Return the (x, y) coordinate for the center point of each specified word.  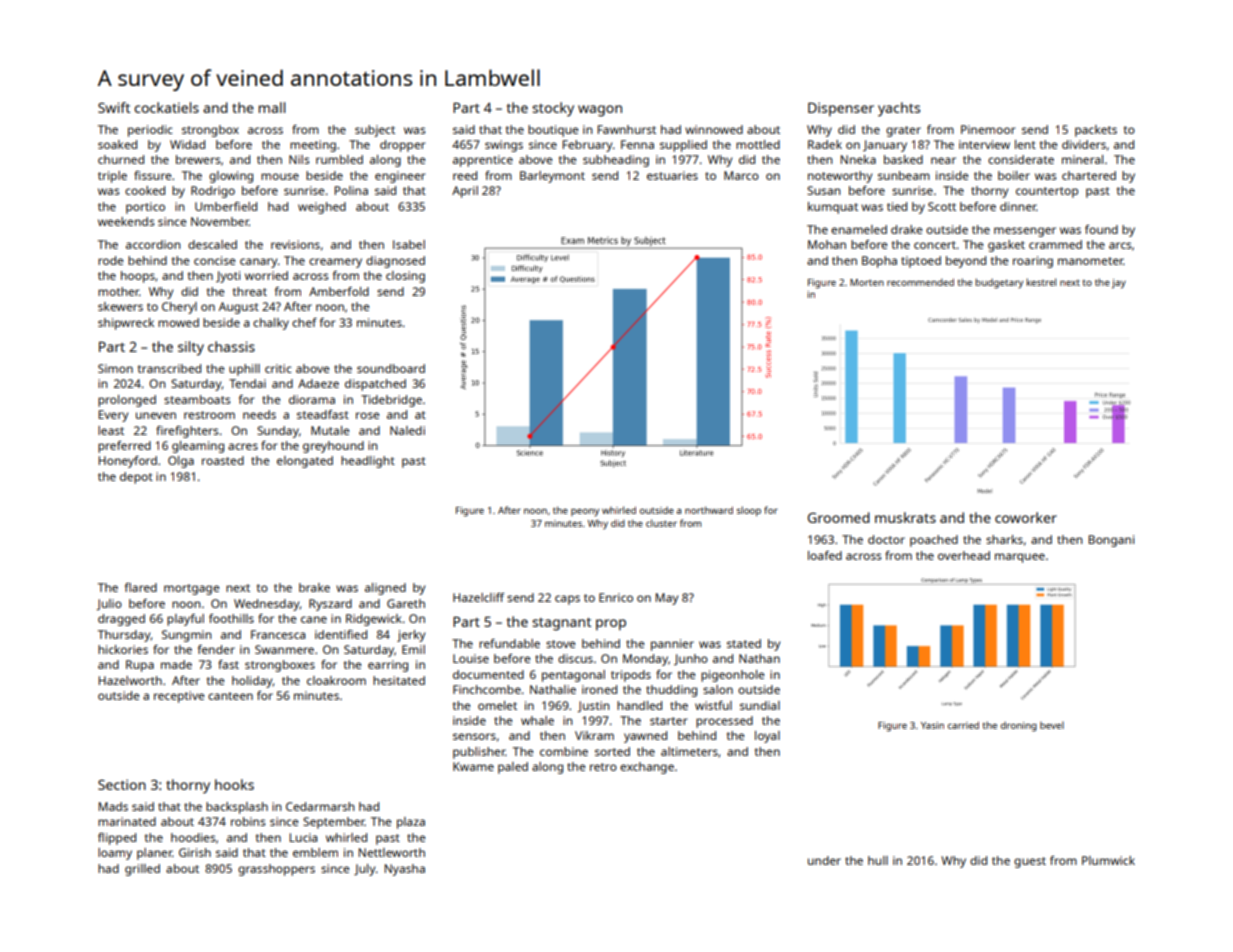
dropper (402, 146)
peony (585, 513)
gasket (1006, 246)
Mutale (330, 430)
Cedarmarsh (320, 806)
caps (567, 600)
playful (185, 620)
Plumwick (1108, 860)
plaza (411, 823)
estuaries (672, 175)
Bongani (1111, 541)
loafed (825, 555)
